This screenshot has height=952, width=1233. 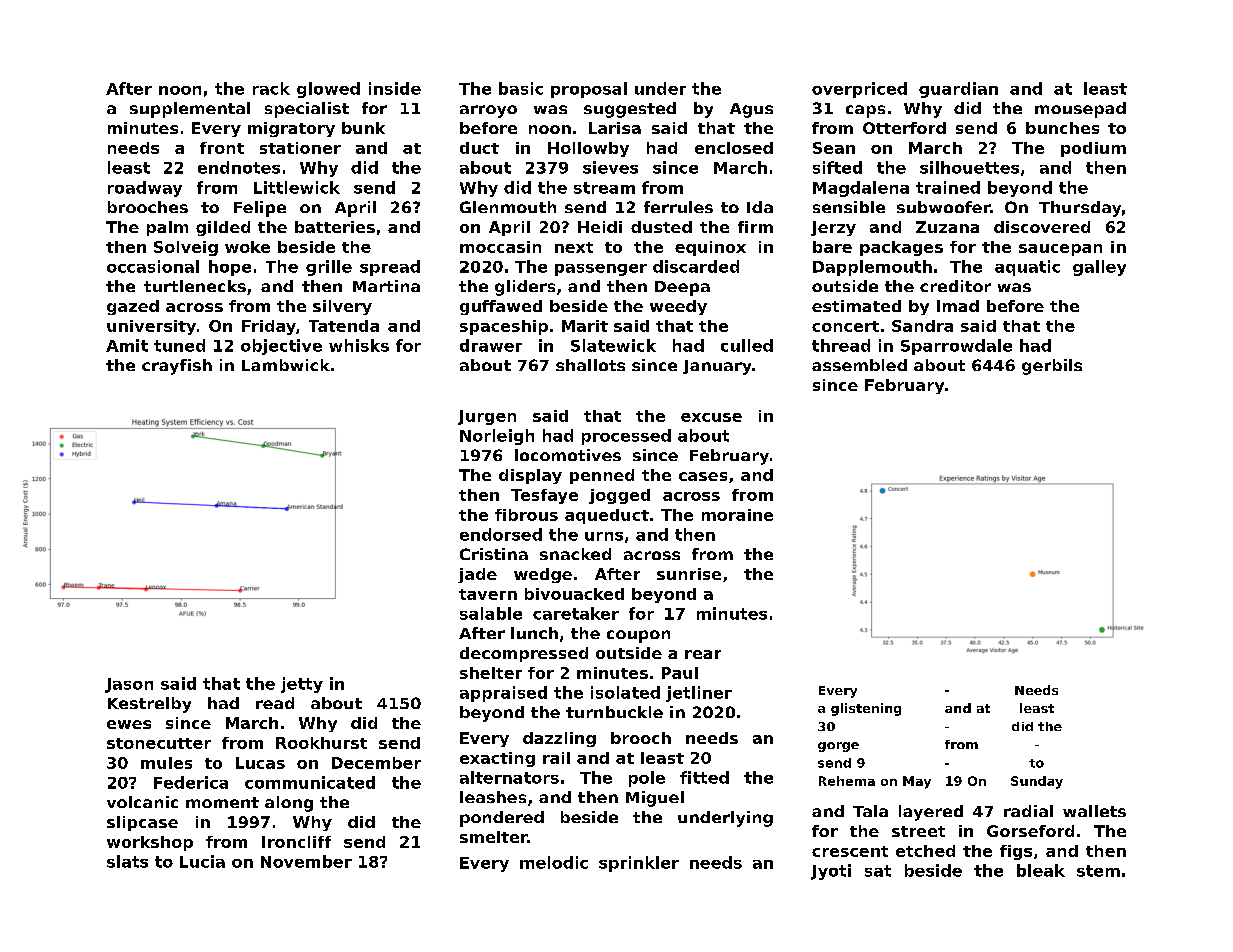 I want to click on gerbils, so click(x=1052, y=367).
